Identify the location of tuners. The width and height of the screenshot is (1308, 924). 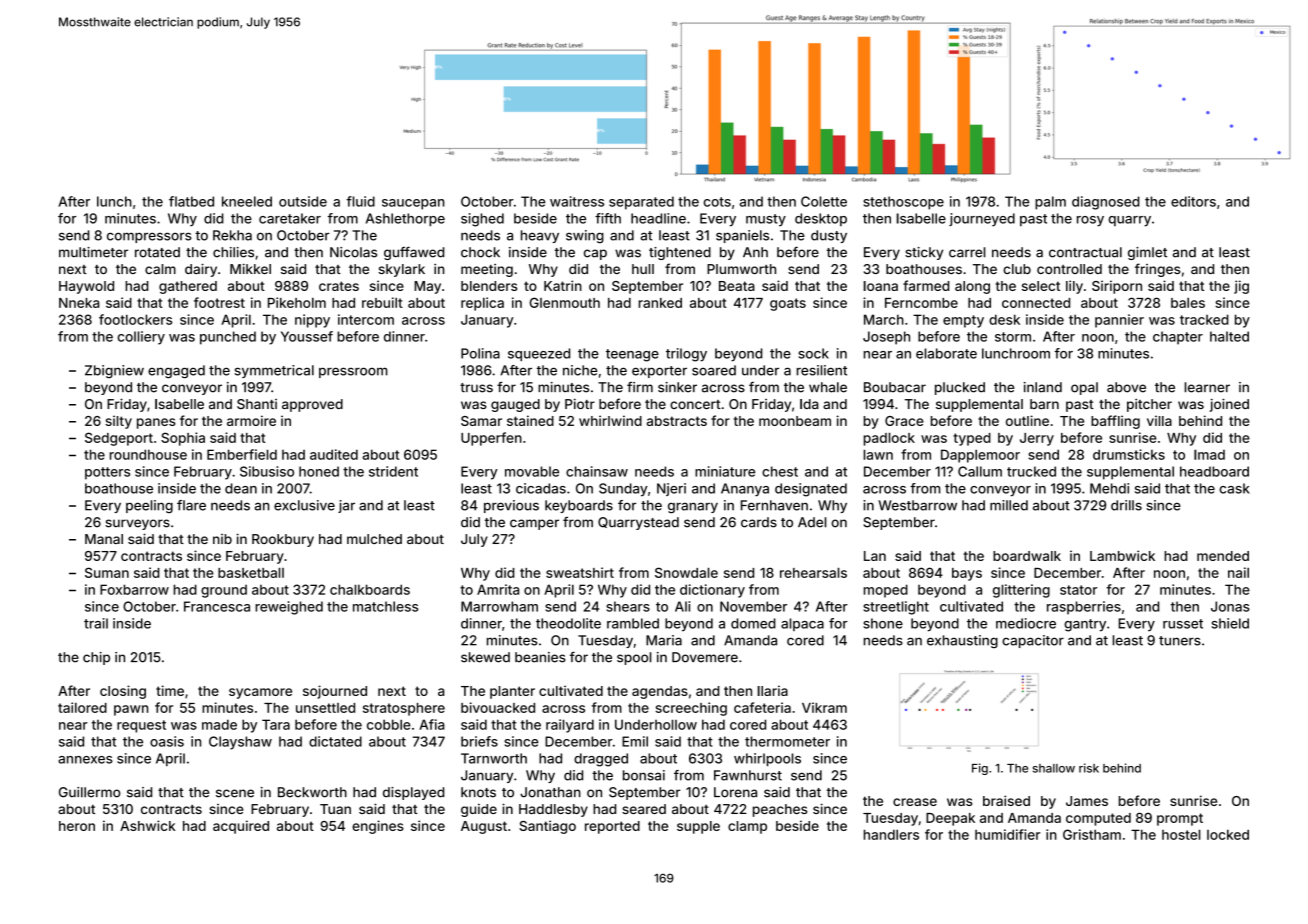
(1180, 641).
